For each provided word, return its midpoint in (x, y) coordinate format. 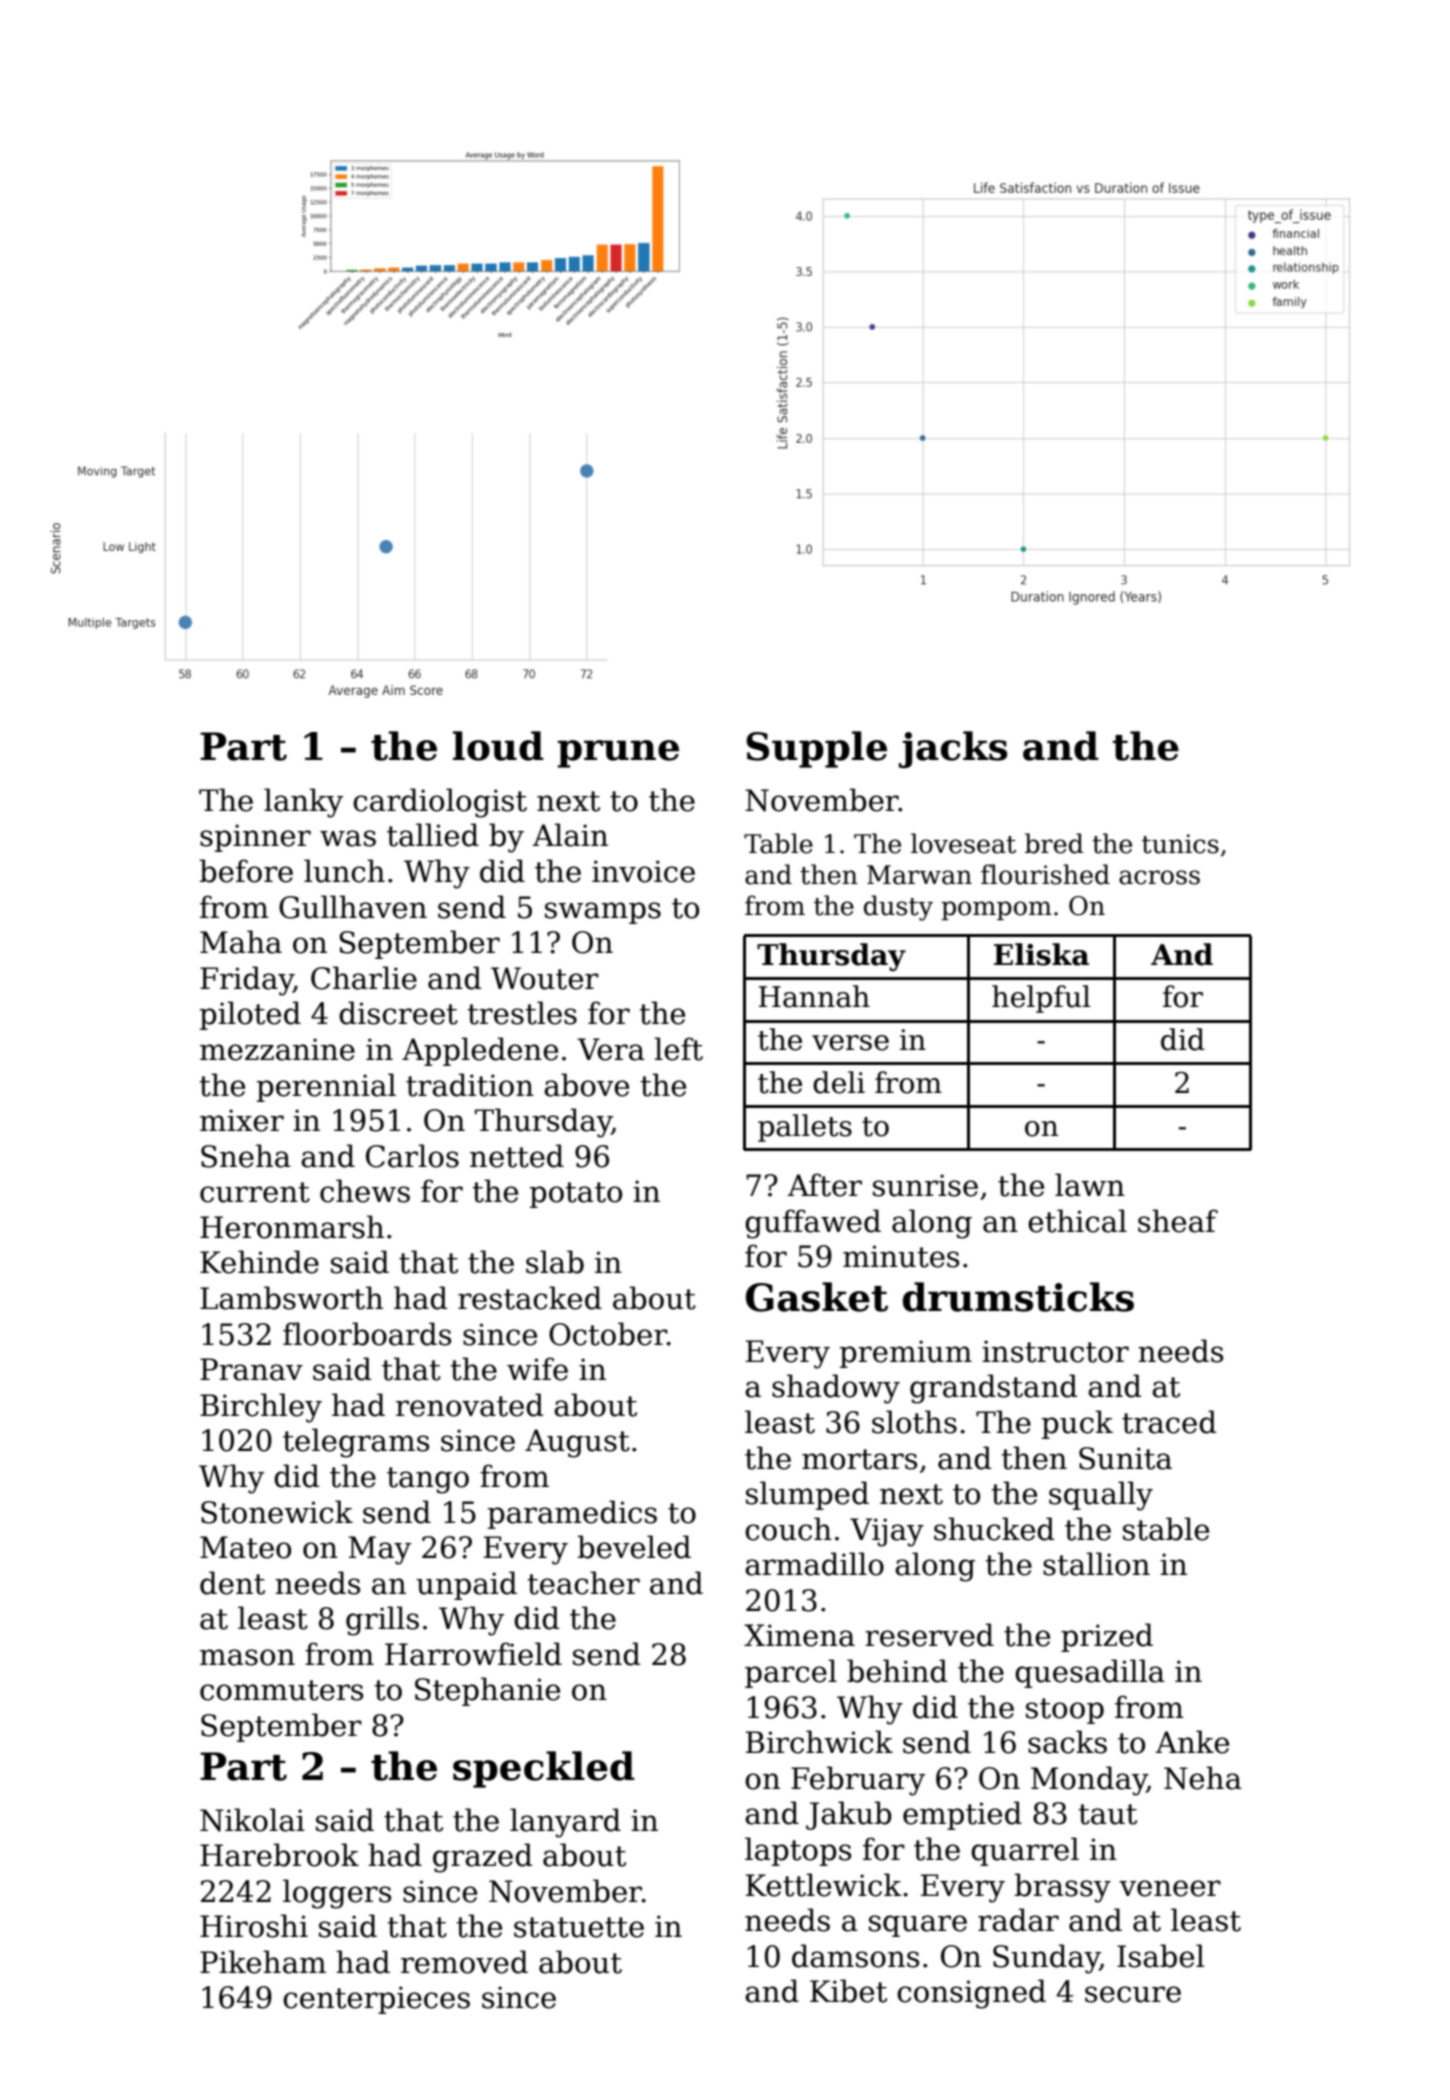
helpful (1041, 999)
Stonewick (277, 1512)
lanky (303, 803)
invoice (643, 871)
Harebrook (279, 1855)
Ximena (799, 1635)
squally (1101, 1496)
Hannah (814, 996)
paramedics (572, 1514)
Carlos (412, 1156)
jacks (953, 749)
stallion (1096, 1564)
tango (428, 1480)
